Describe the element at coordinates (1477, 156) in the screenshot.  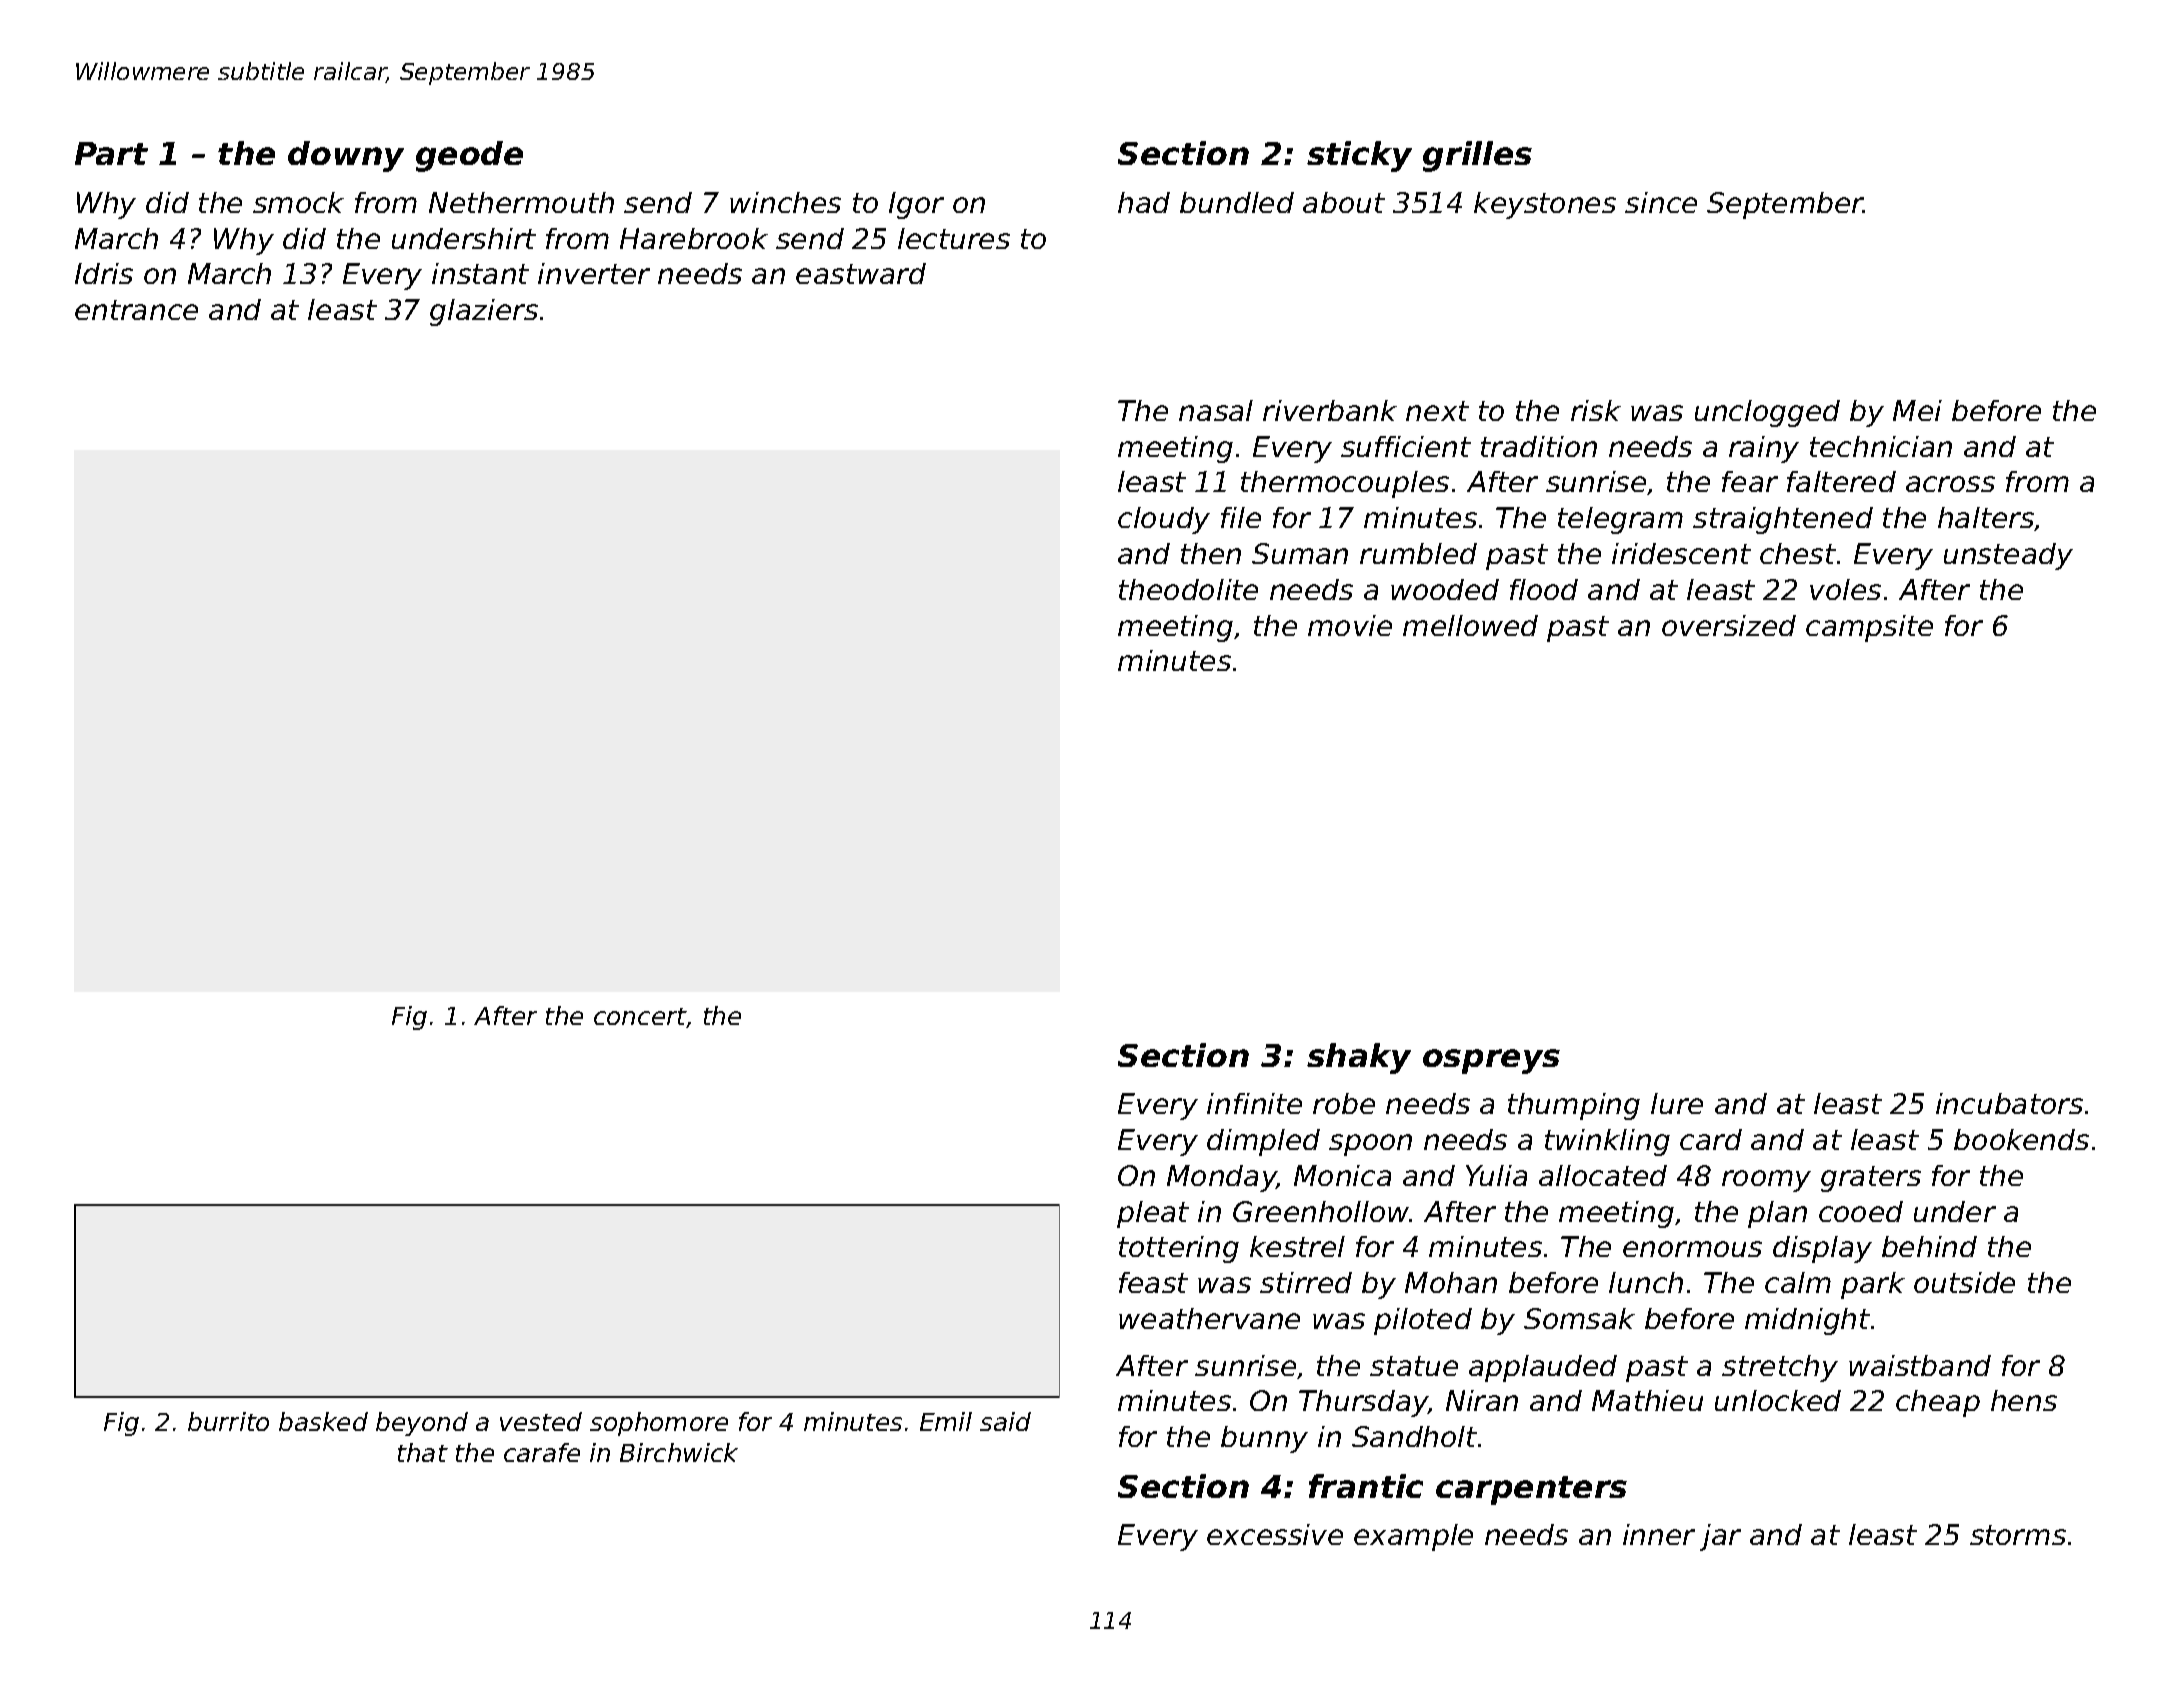
I see `grilles` at that location.
